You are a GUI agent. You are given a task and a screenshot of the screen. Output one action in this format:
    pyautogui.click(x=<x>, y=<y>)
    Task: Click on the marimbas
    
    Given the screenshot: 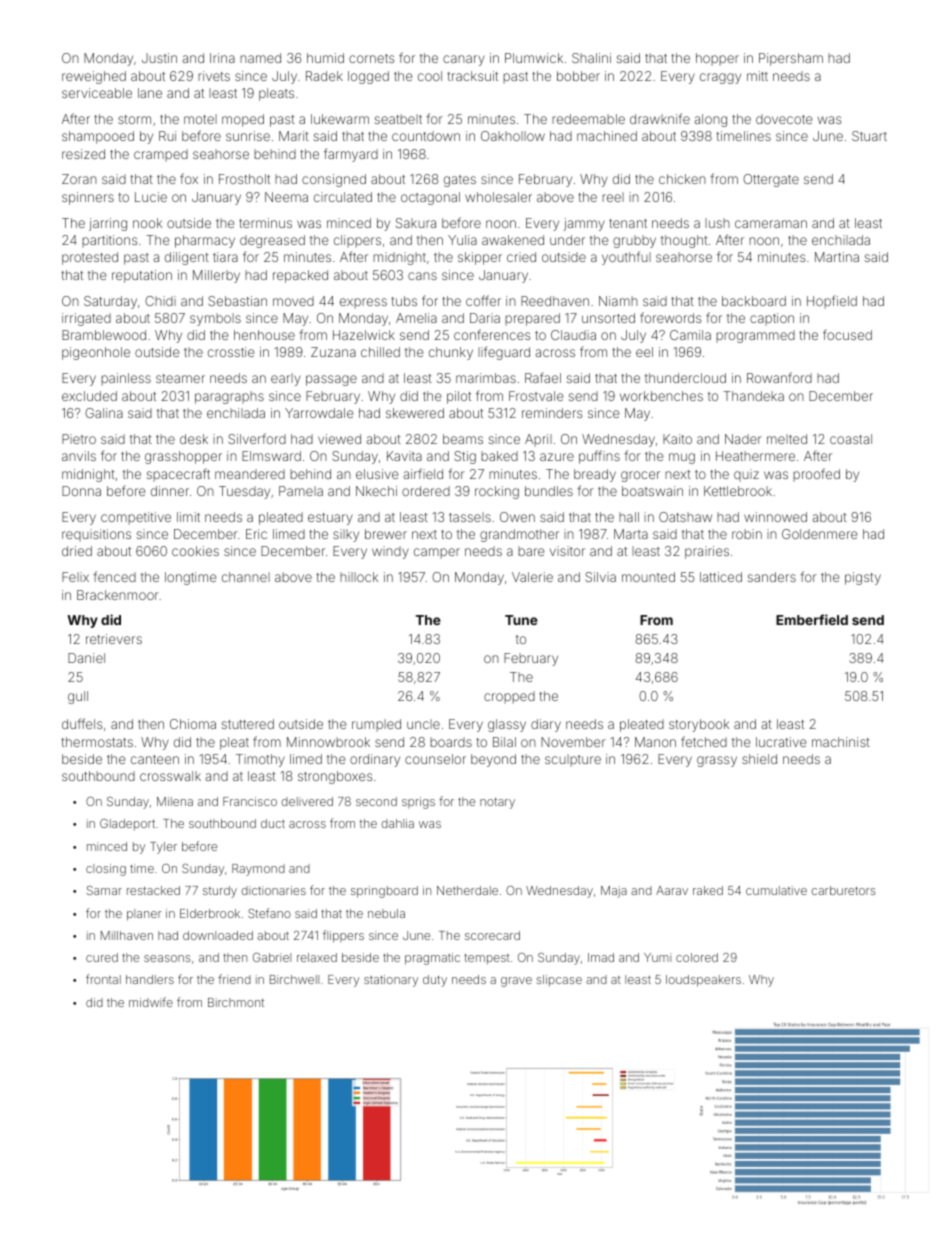 What is the action you would take?
    pyautogui.click(x=486, y=378)
